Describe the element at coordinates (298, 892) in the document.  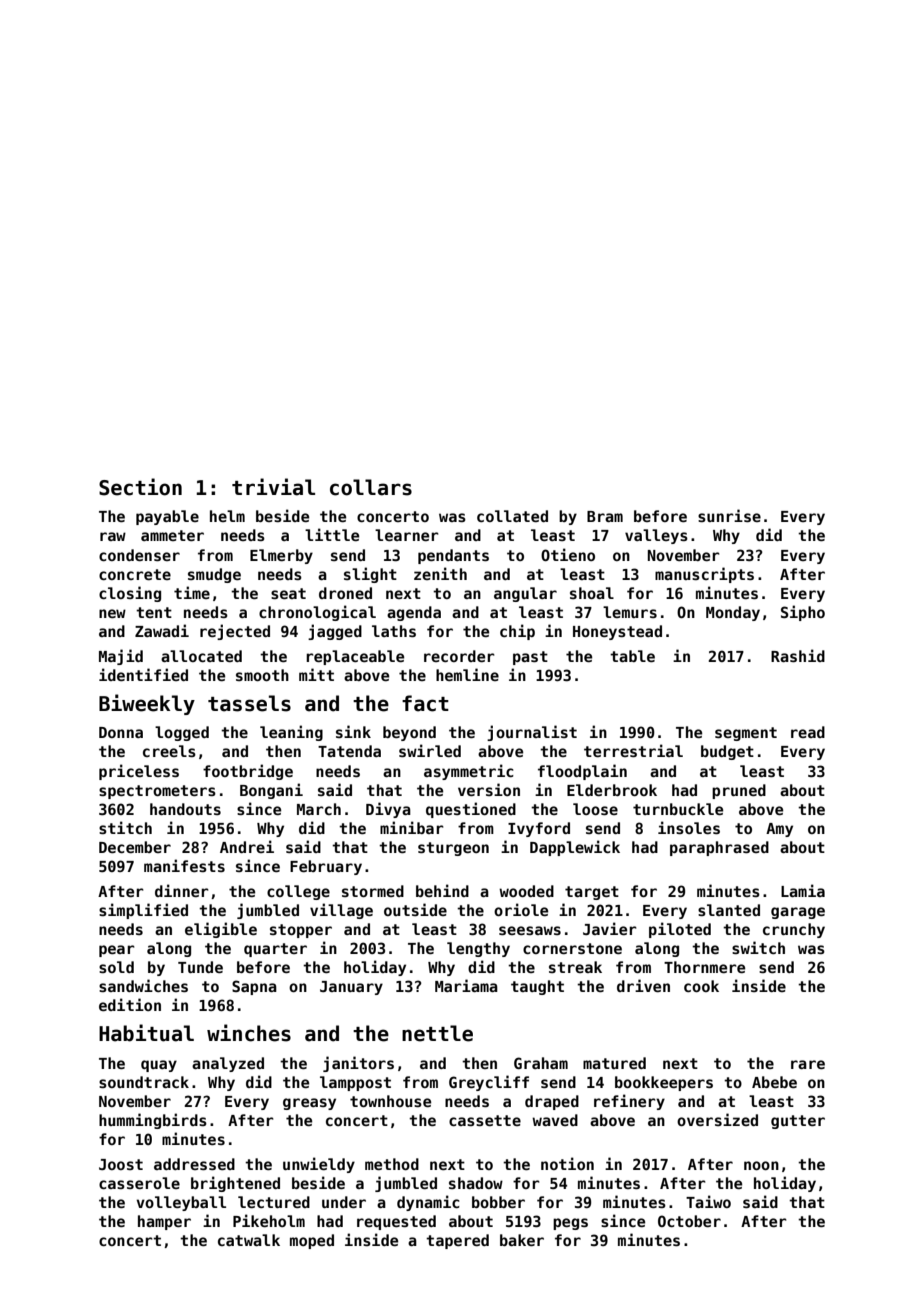
I see `college` at that location.
